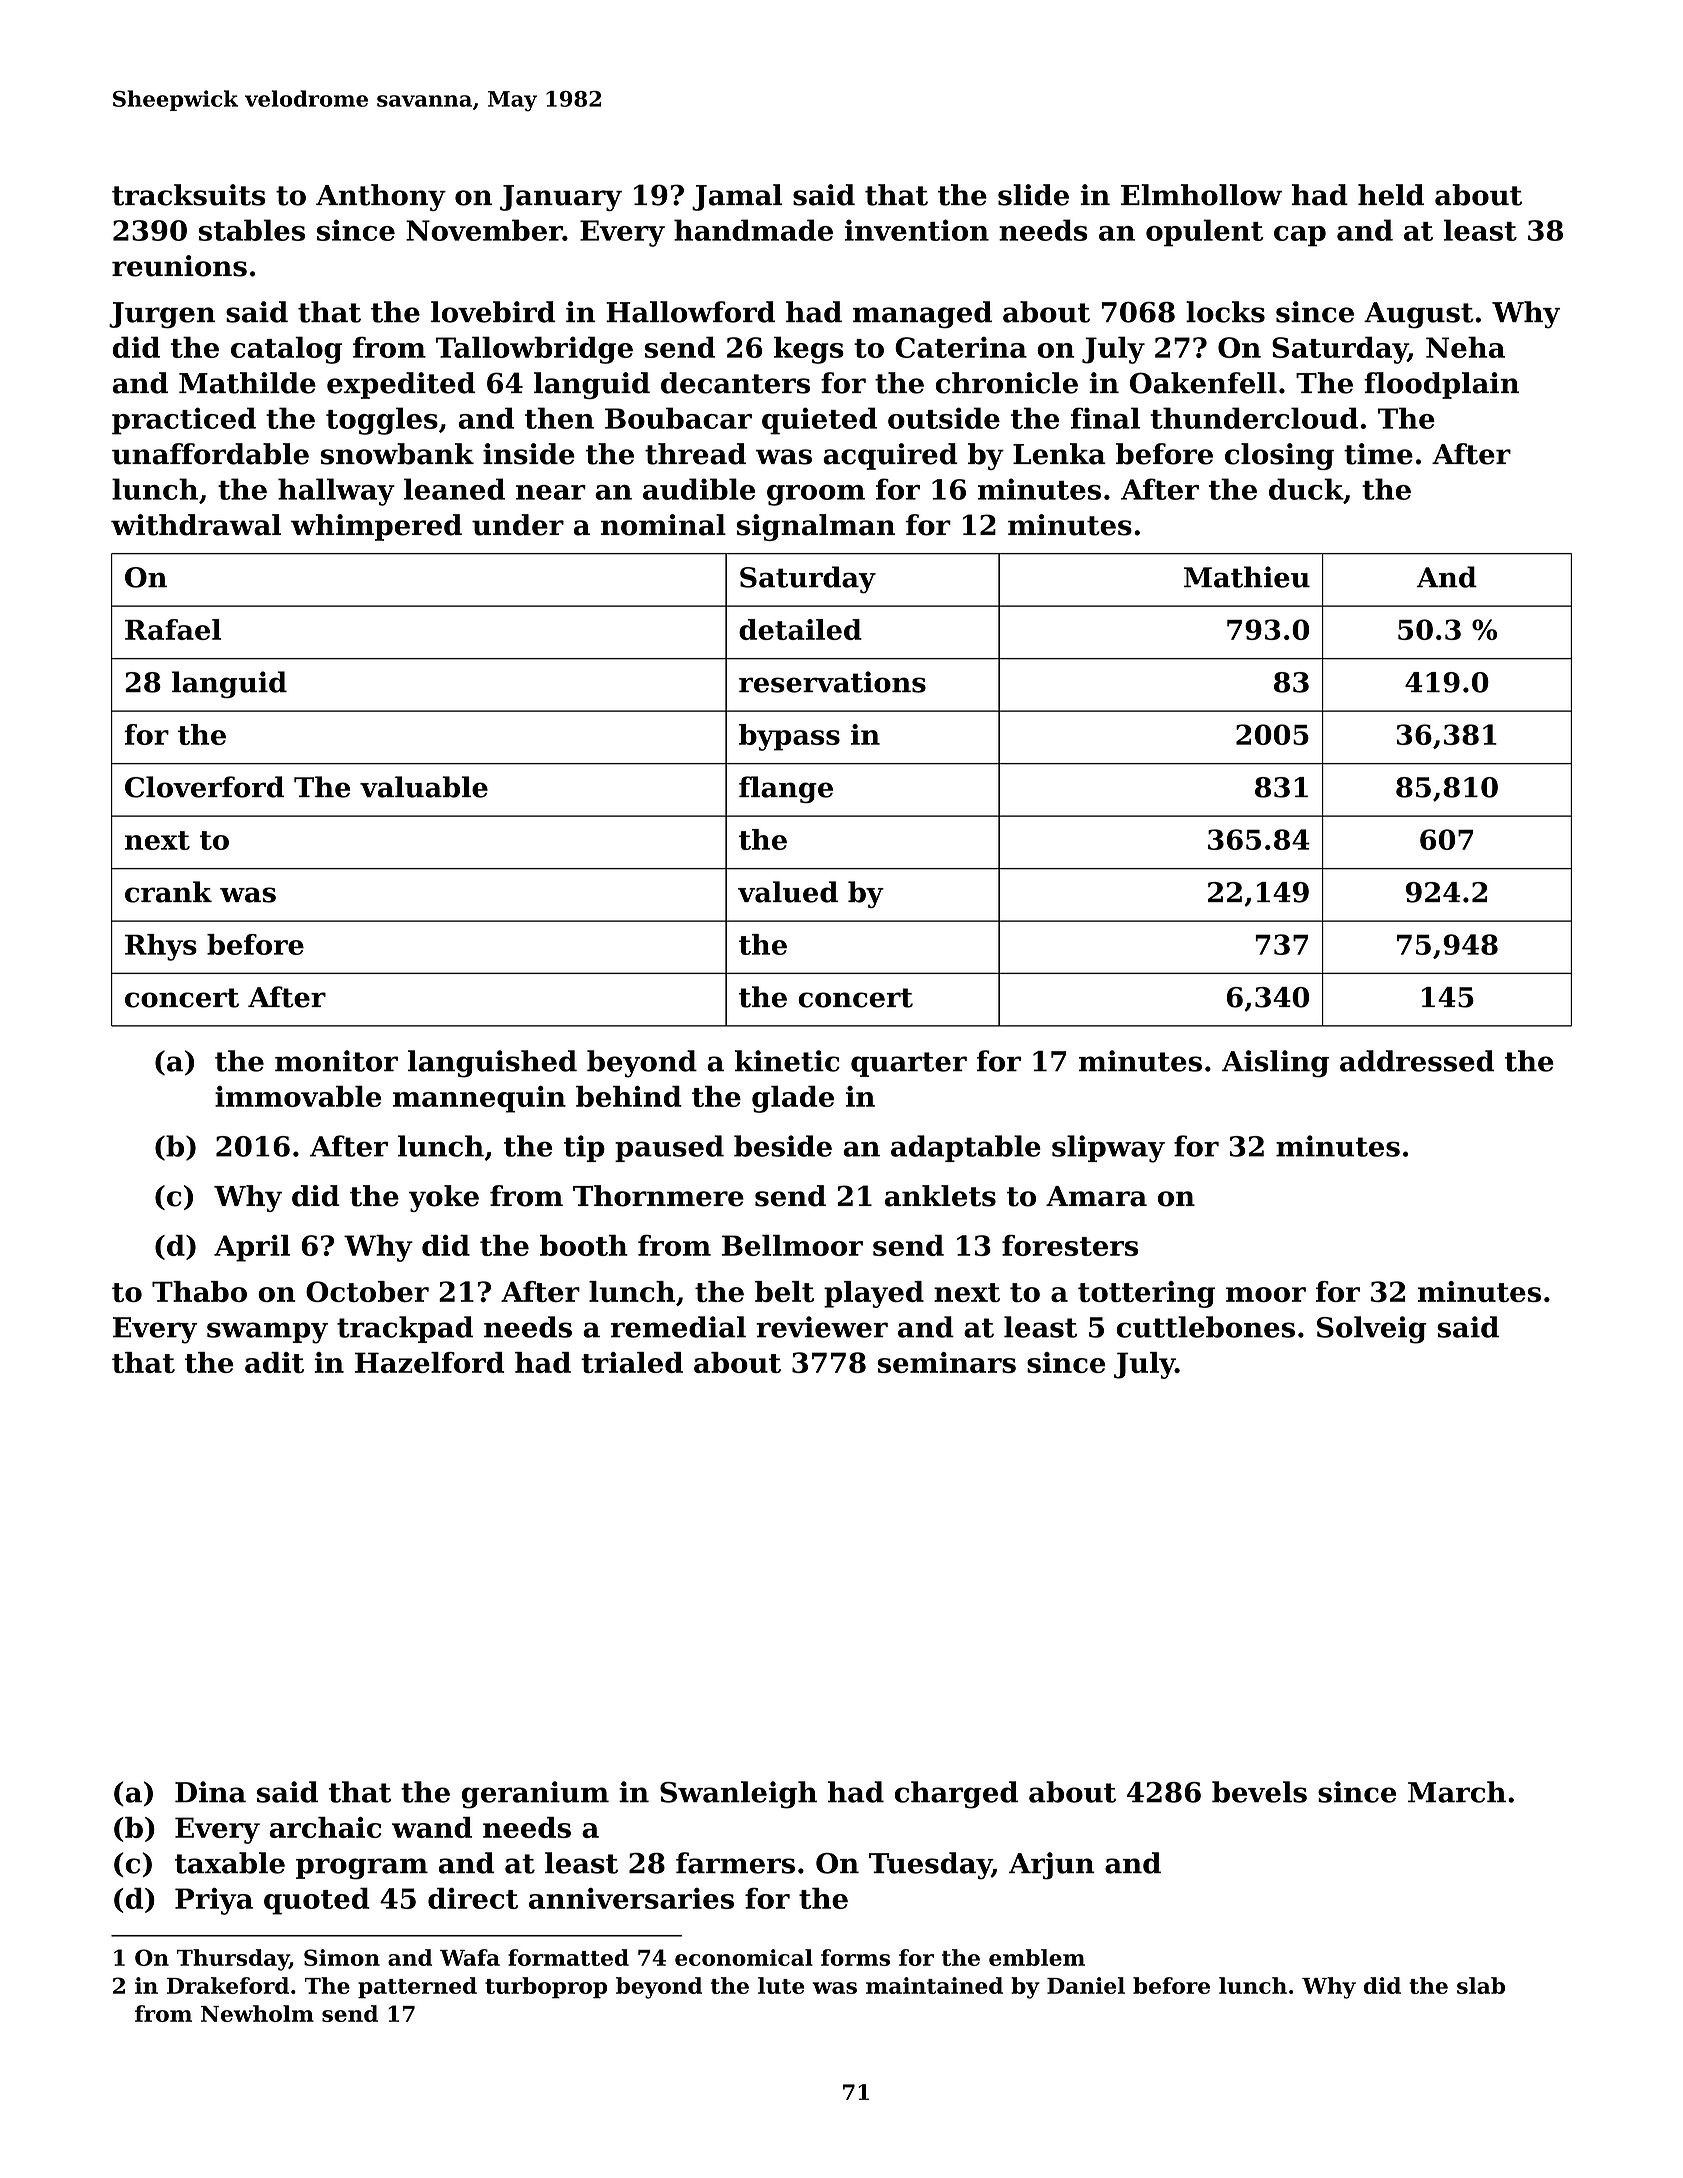 Image resolution: width=1683 pixels, height=2178 pixels. What do you see at coordinates (947, 1362) in the screenshot?
I see `seminars` at bounding box center [947, 1362].
